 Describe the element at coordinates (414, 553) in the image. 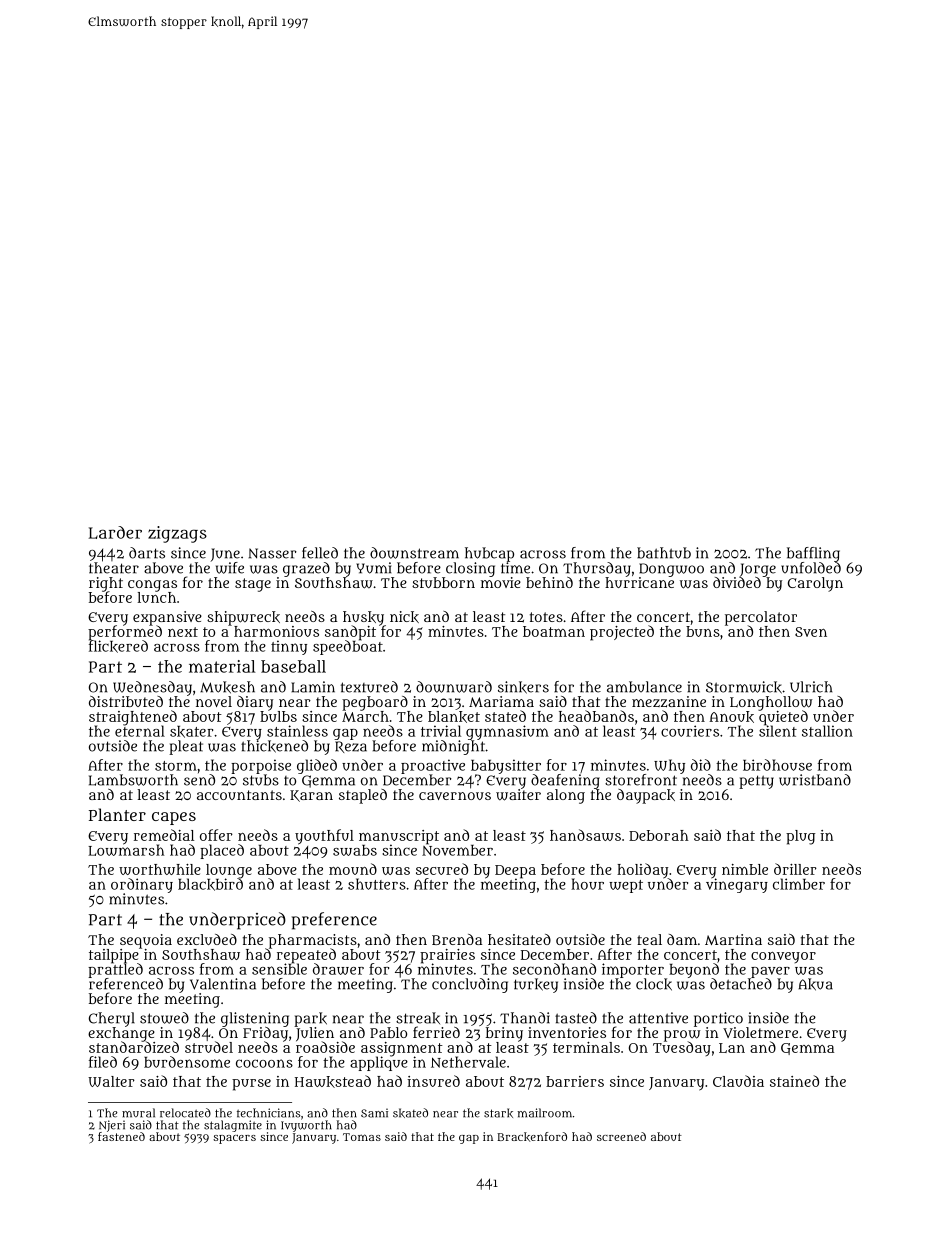

I see `downstream` at that location.
